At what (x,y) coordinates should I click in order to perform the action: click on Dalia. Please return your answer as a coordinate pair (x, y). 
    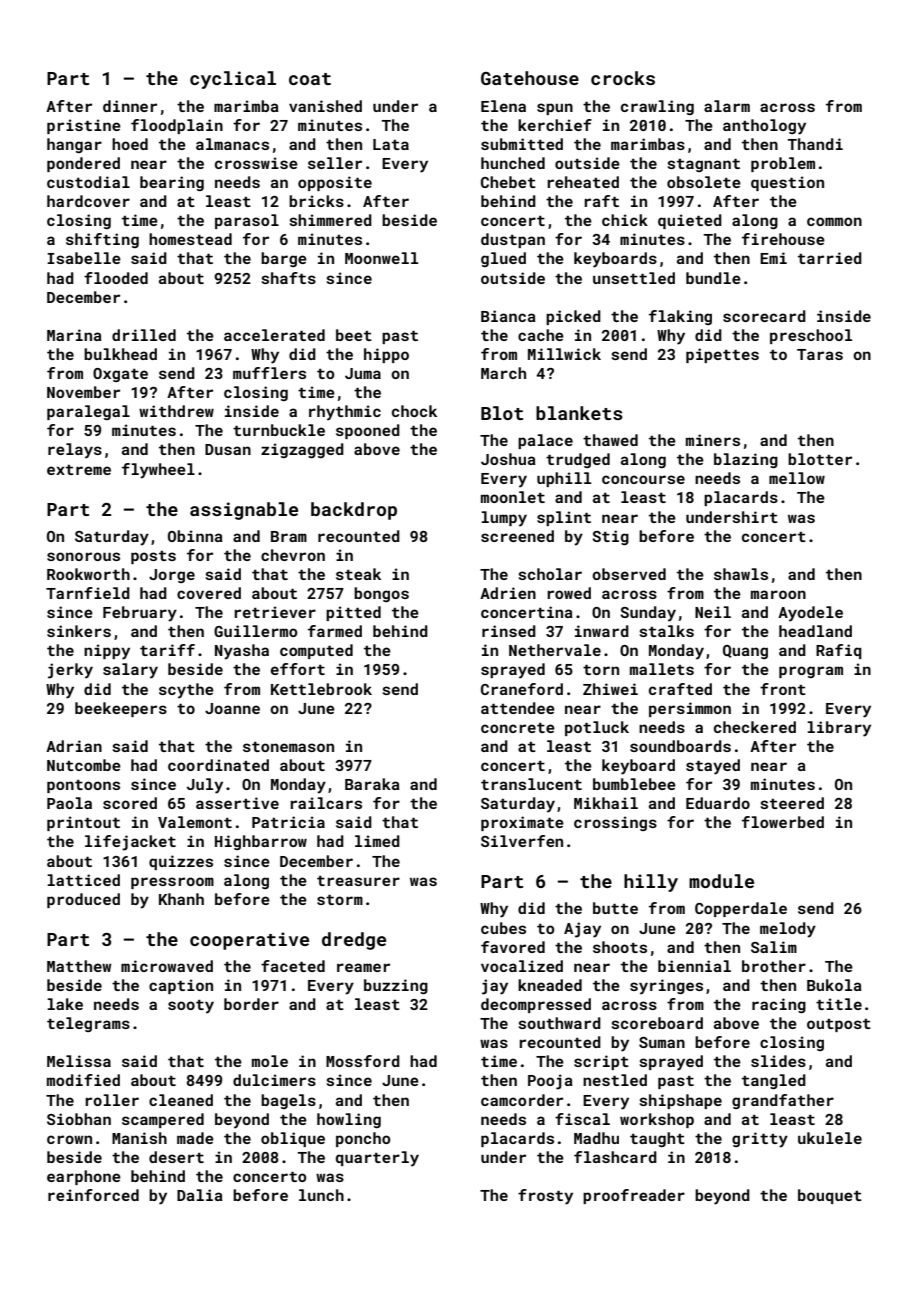
    Looking at the image, I should click on (200, 1195).
